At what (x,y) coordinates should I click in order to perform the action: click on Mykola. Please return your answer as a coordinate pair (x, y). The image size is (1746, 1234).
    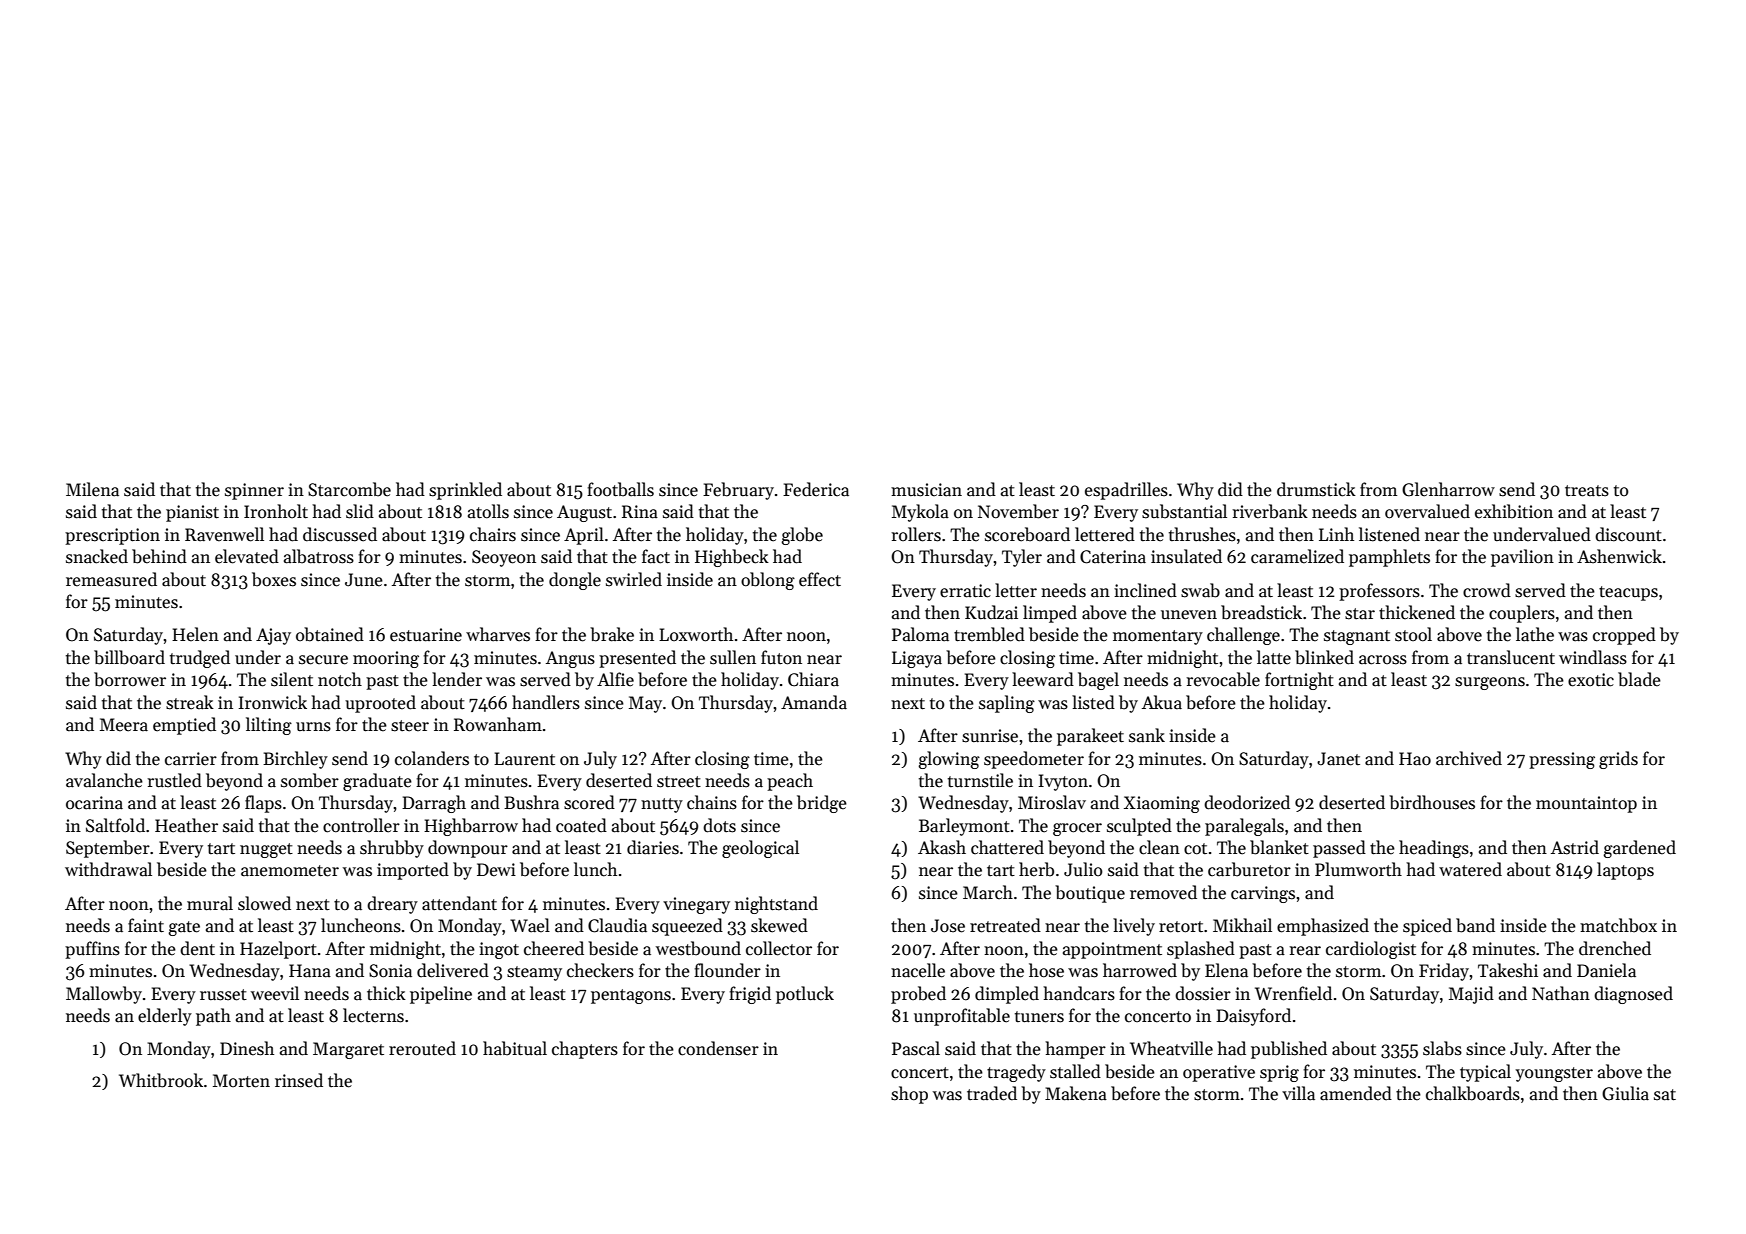
    Looking at the image, I should click on (920, 513).
